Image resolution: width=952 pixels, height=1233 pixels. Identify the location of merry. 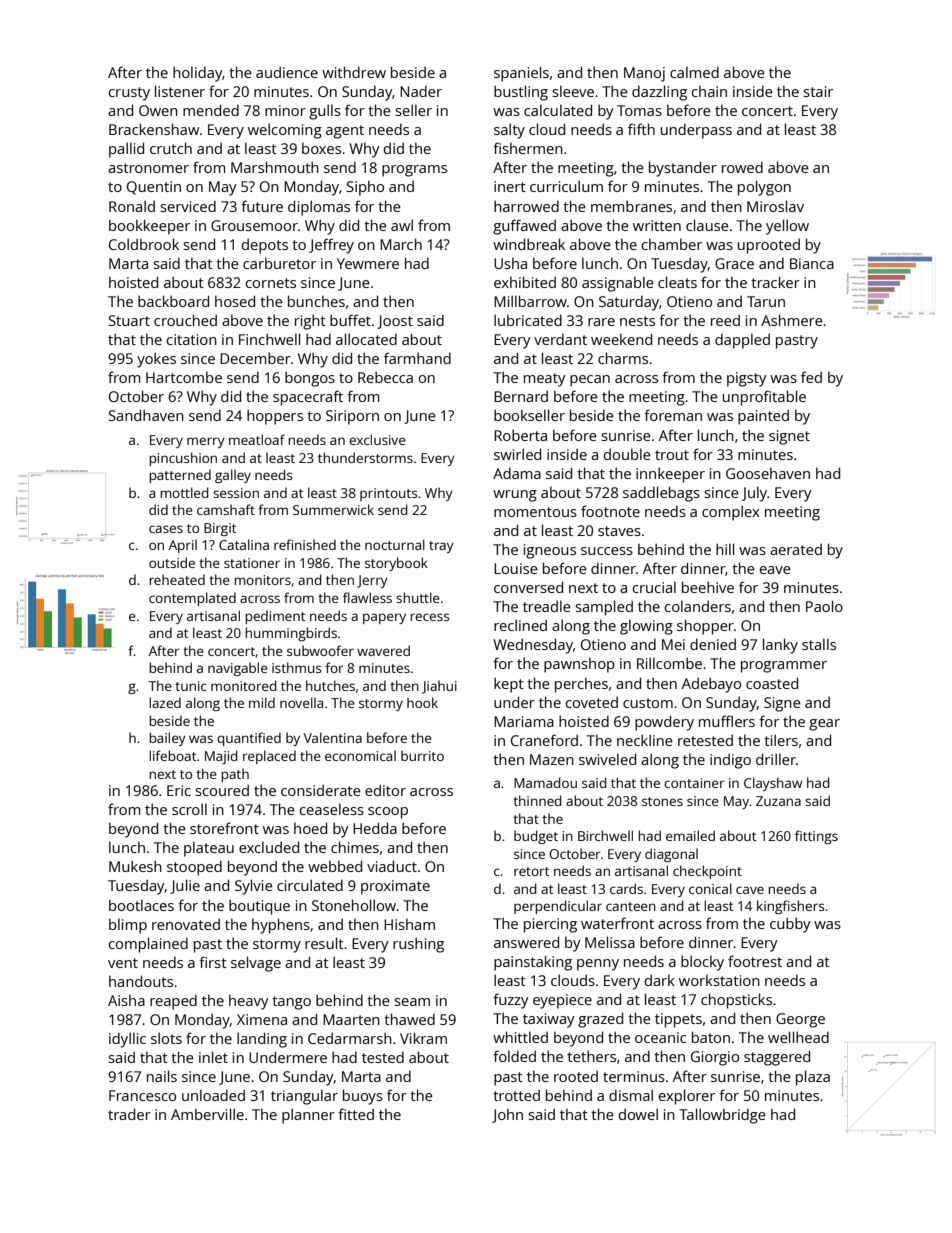
(206, 442).
